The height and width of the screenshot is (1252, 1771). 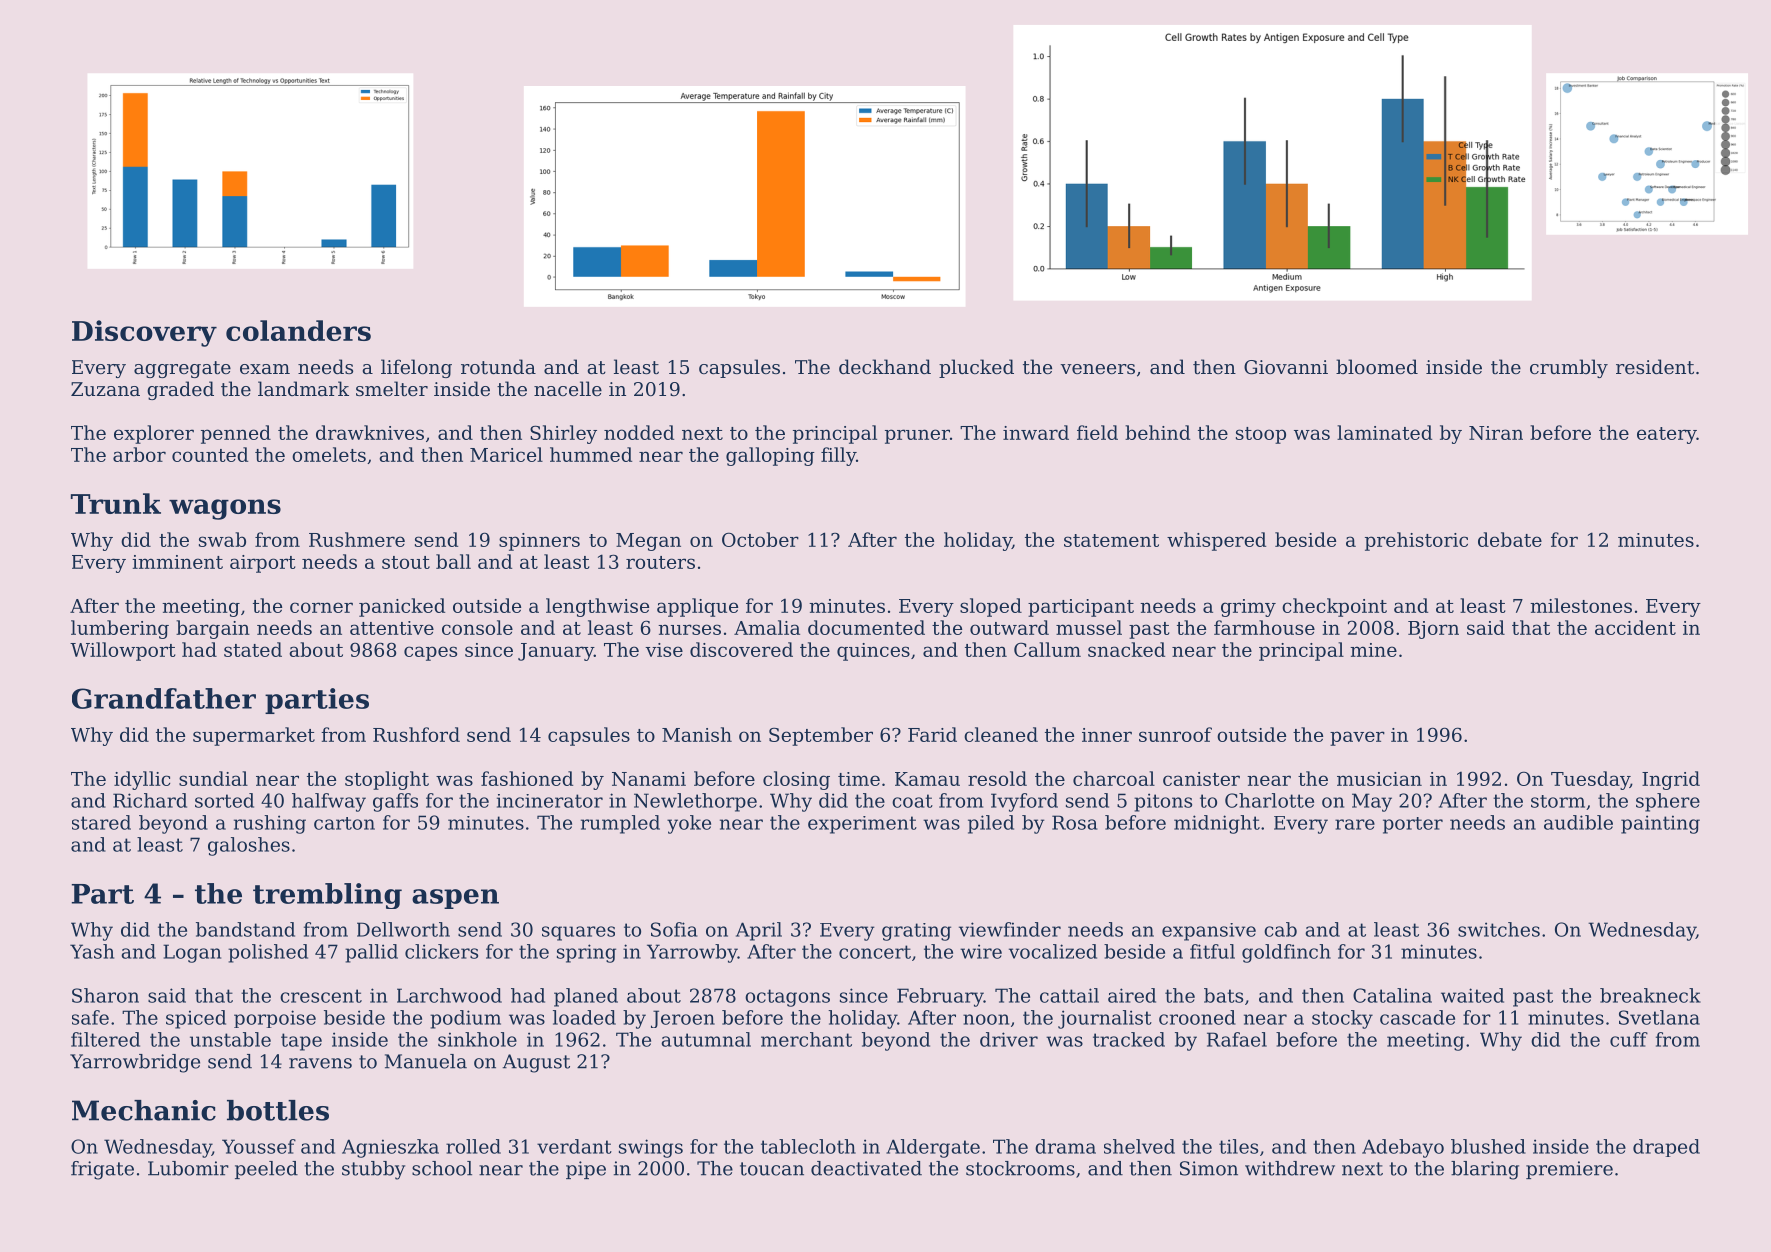 What do you see at coordinates (498, 366) in the screenshot?
I see `rotunda` at bounding box center [498, 366].
